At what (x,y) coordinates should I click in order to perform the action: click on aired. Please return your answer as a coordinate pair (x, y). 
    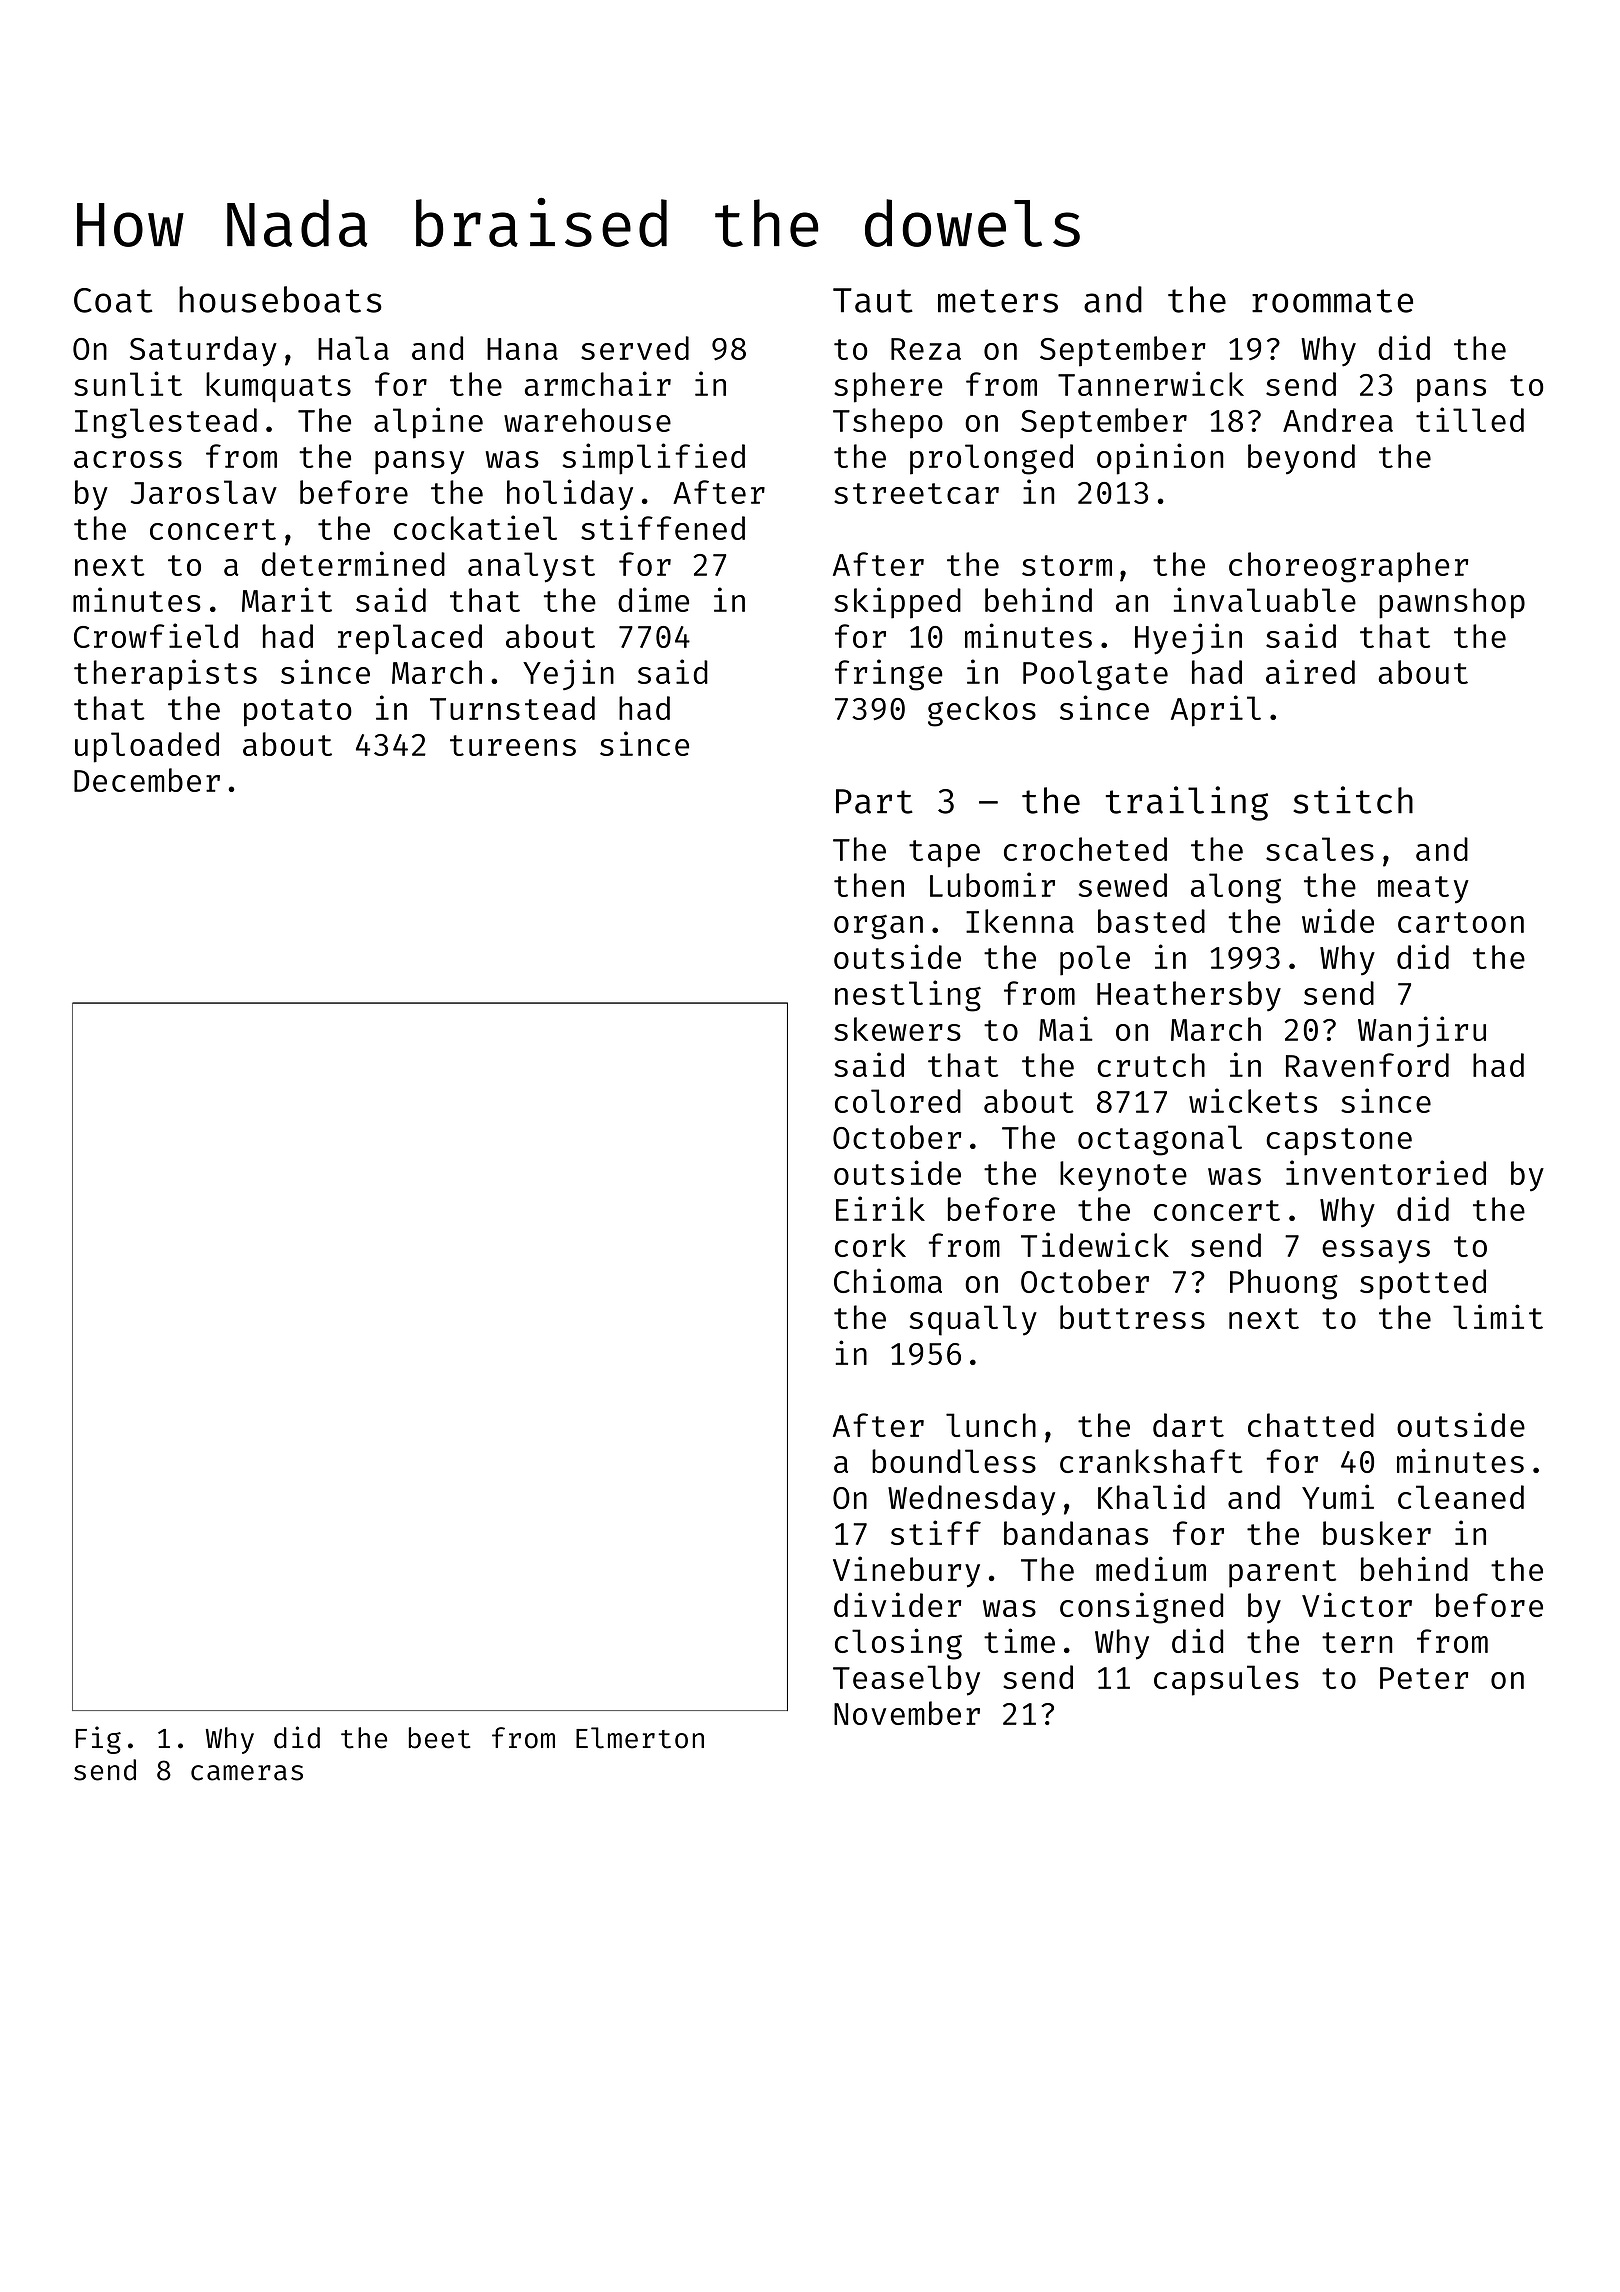
    Looking at the image, I should click on (1310, 671).
